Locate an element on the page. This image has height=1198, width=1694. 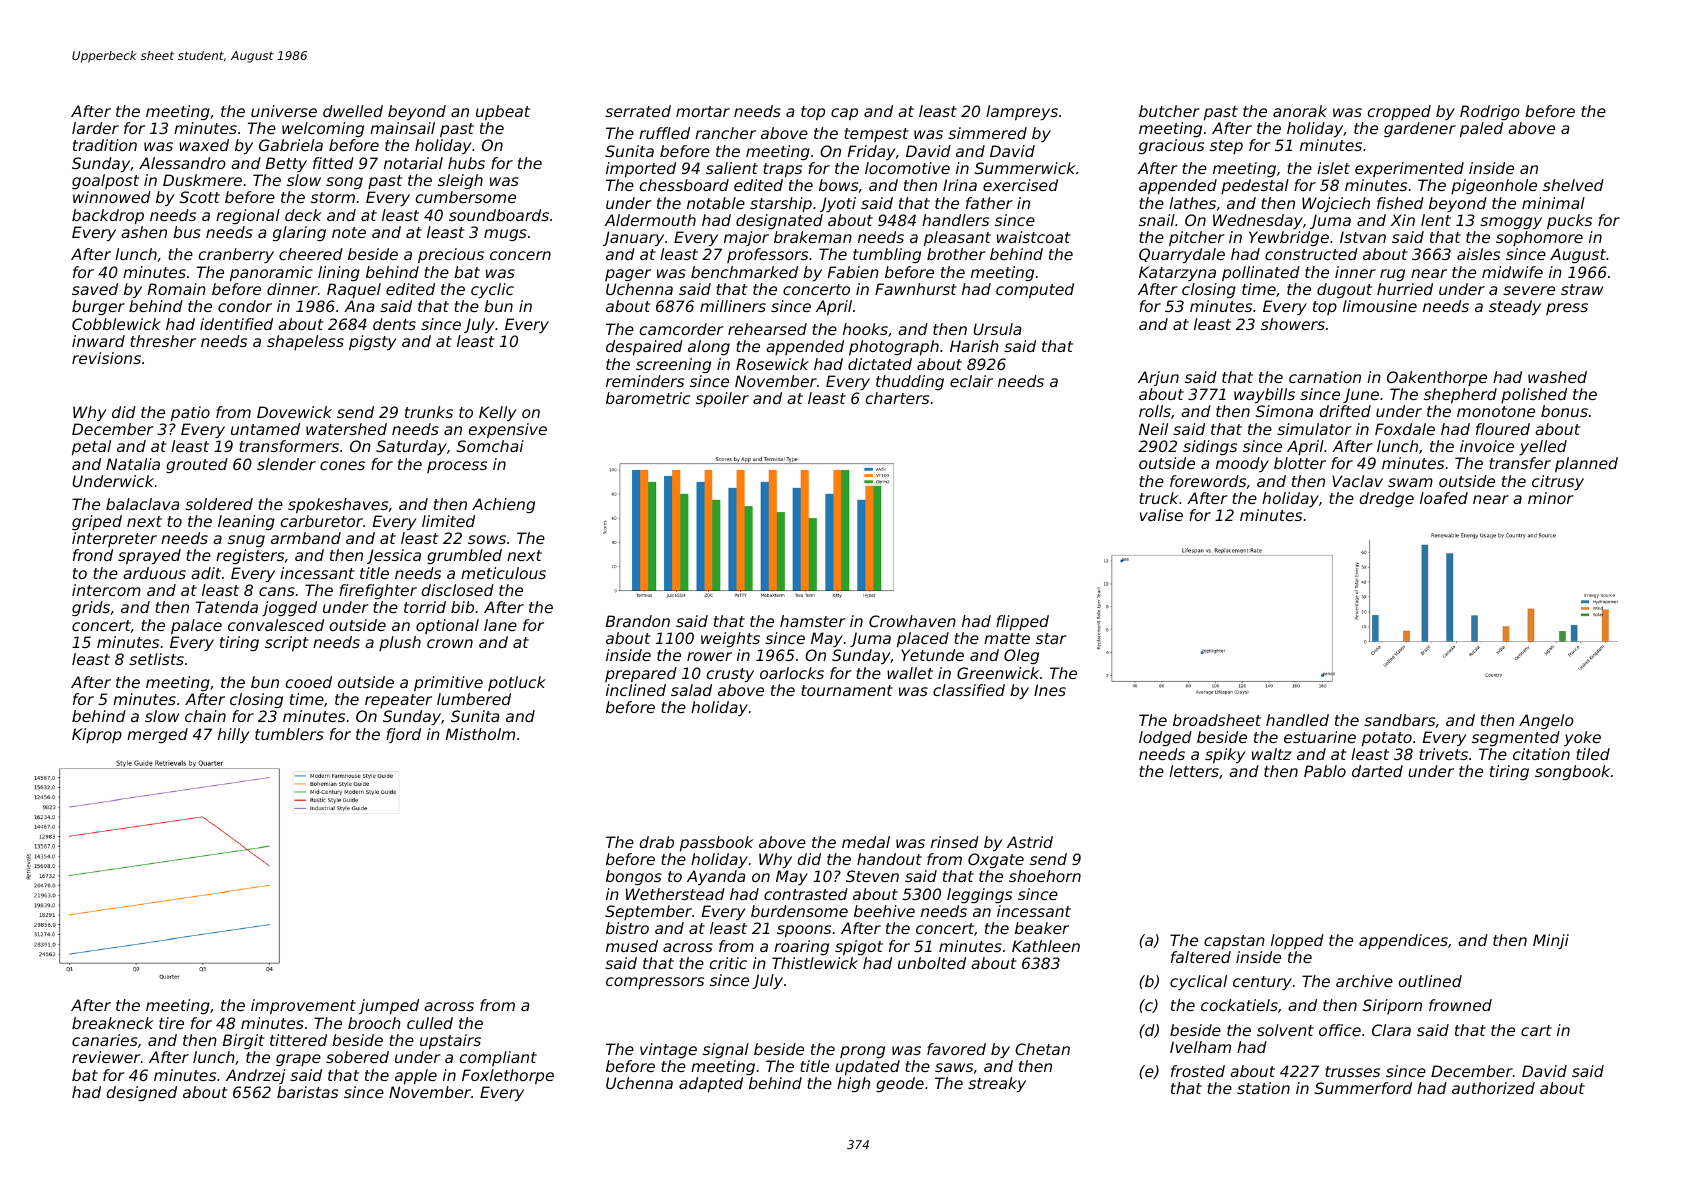
breakneck is located at coordinates (112, 1023).
